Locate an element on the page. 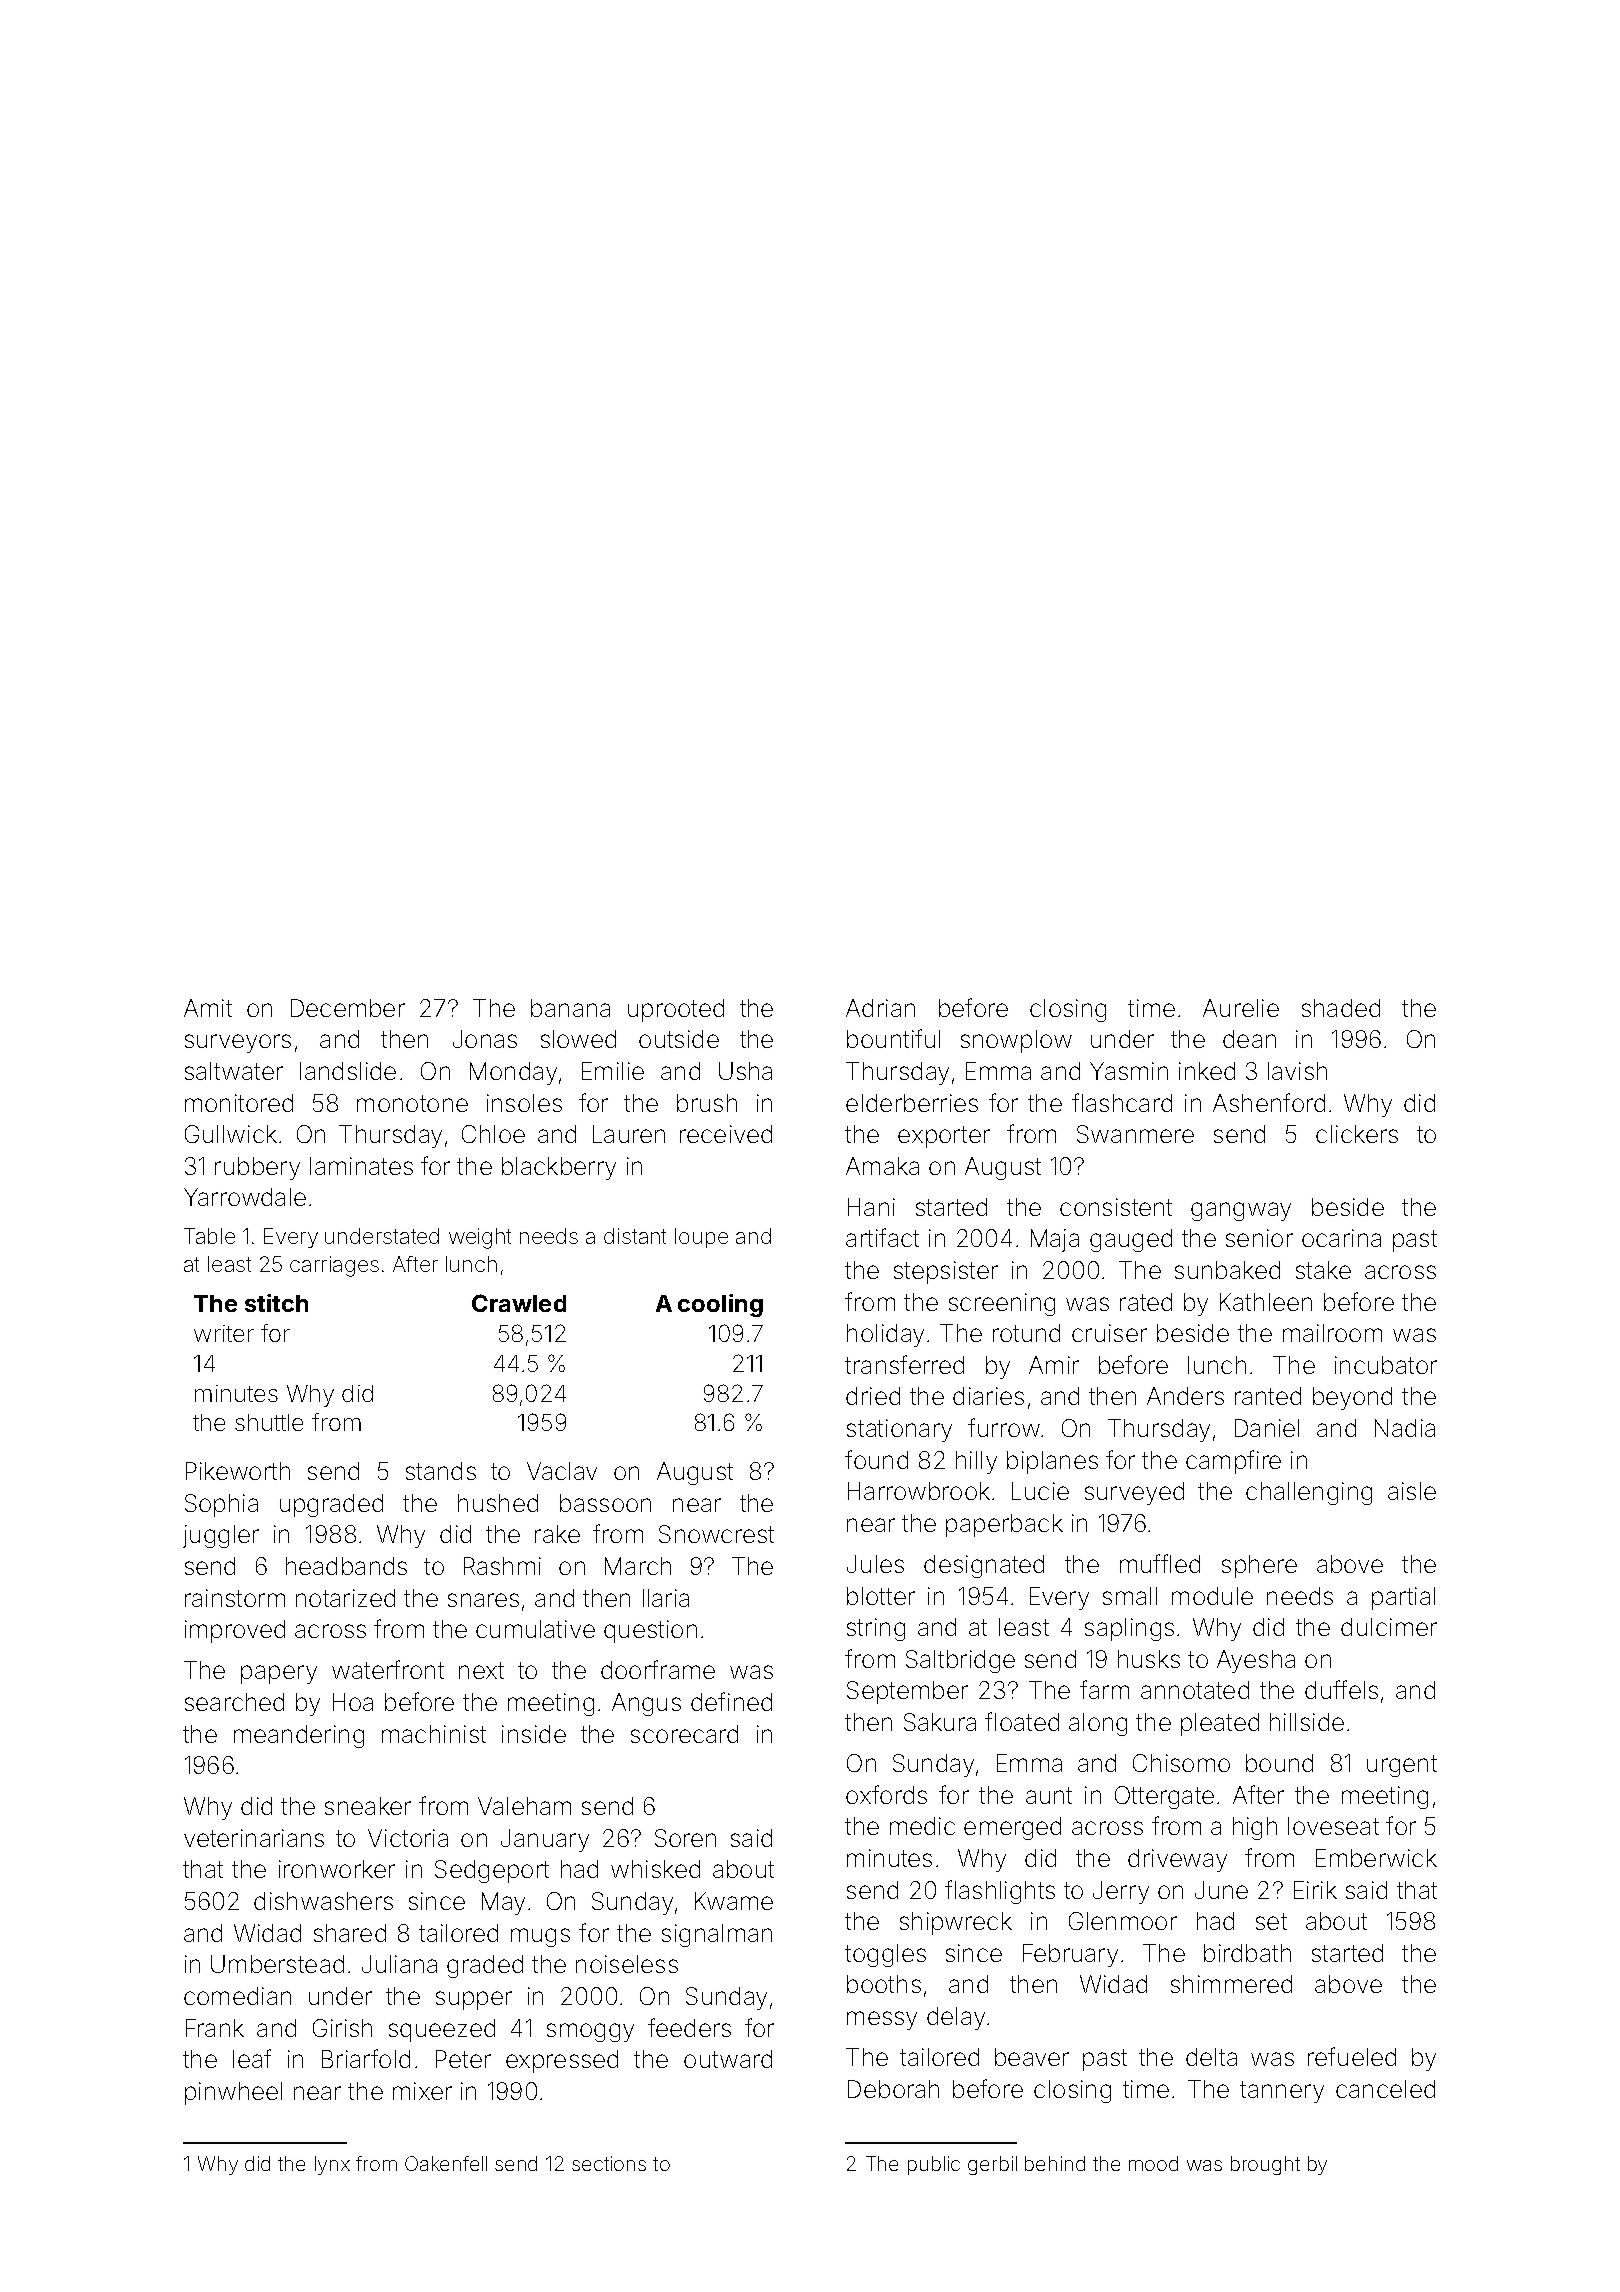 The width and height of the page is (1620, 2292). signalman is located at coordinates (717, 1935).
